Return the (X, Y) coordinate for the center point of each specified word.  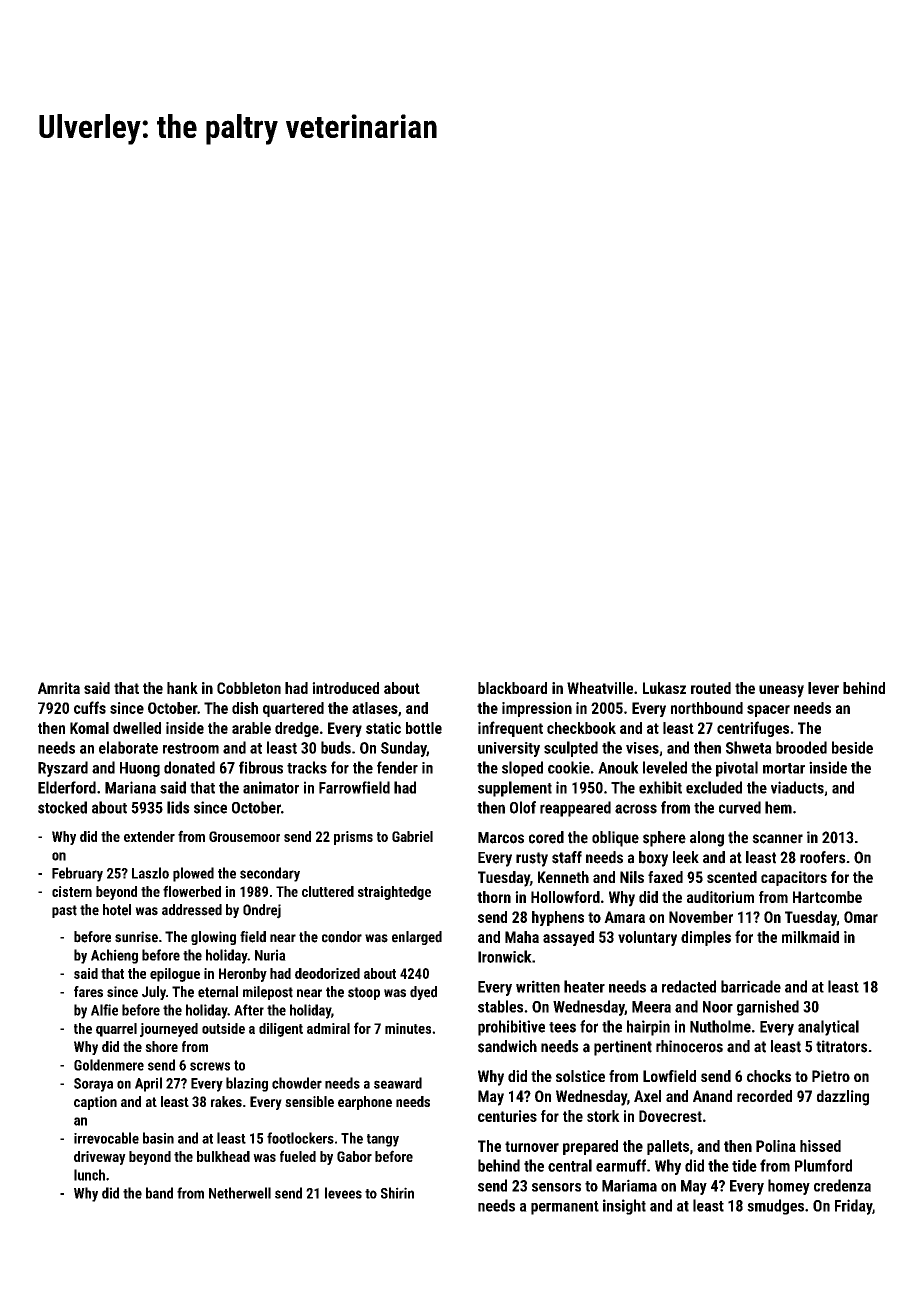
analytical (828, 1028)
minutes (408, 1028)
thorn (494, 897)
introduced (345, 688)
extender (149, 836)
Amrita (59, 688)
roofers (823, 857)
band (159, 1193)
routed (711, 688)
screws (210, 1066)
